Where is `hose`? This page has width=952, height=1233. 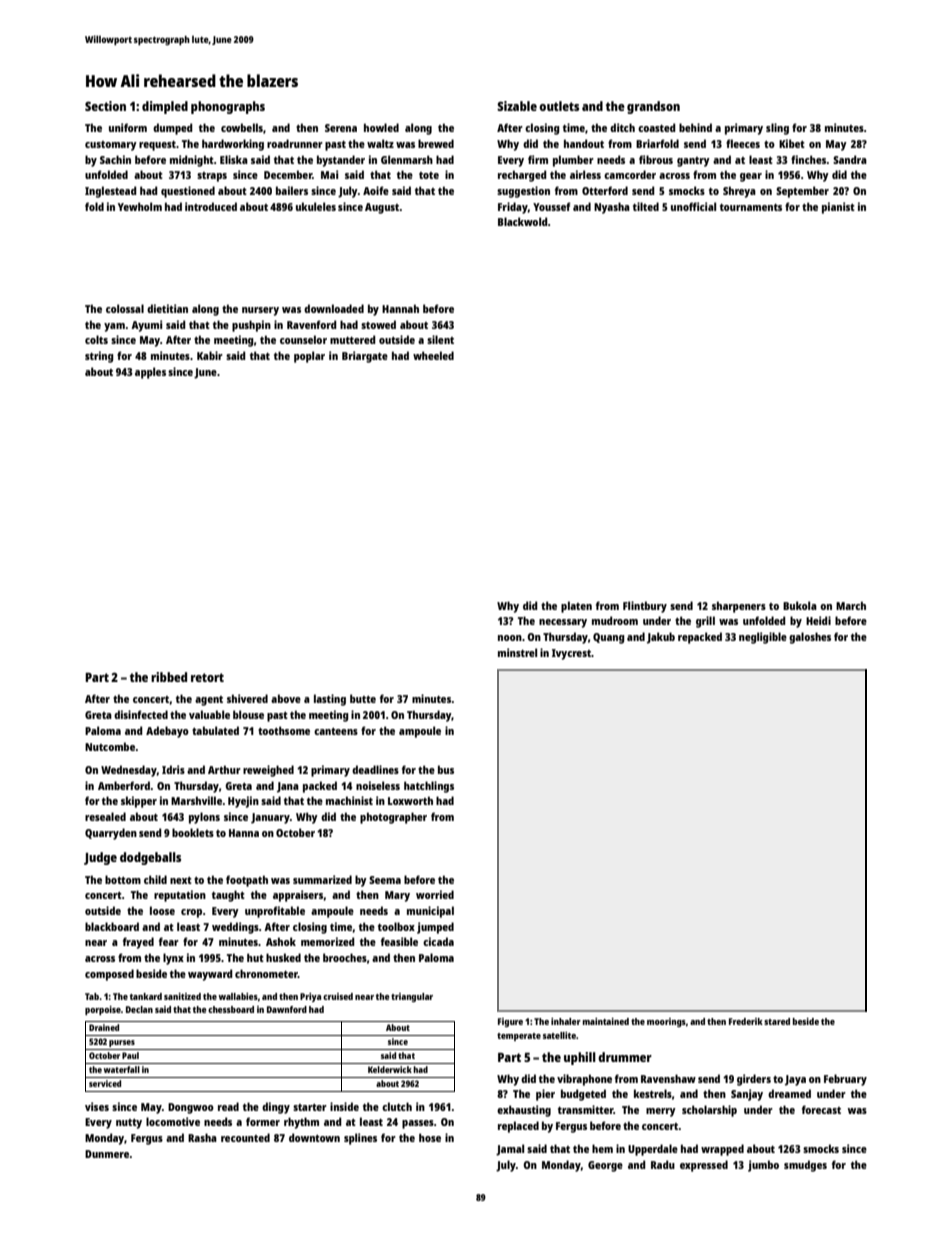 hose is located at coordinates (430, 1137).
